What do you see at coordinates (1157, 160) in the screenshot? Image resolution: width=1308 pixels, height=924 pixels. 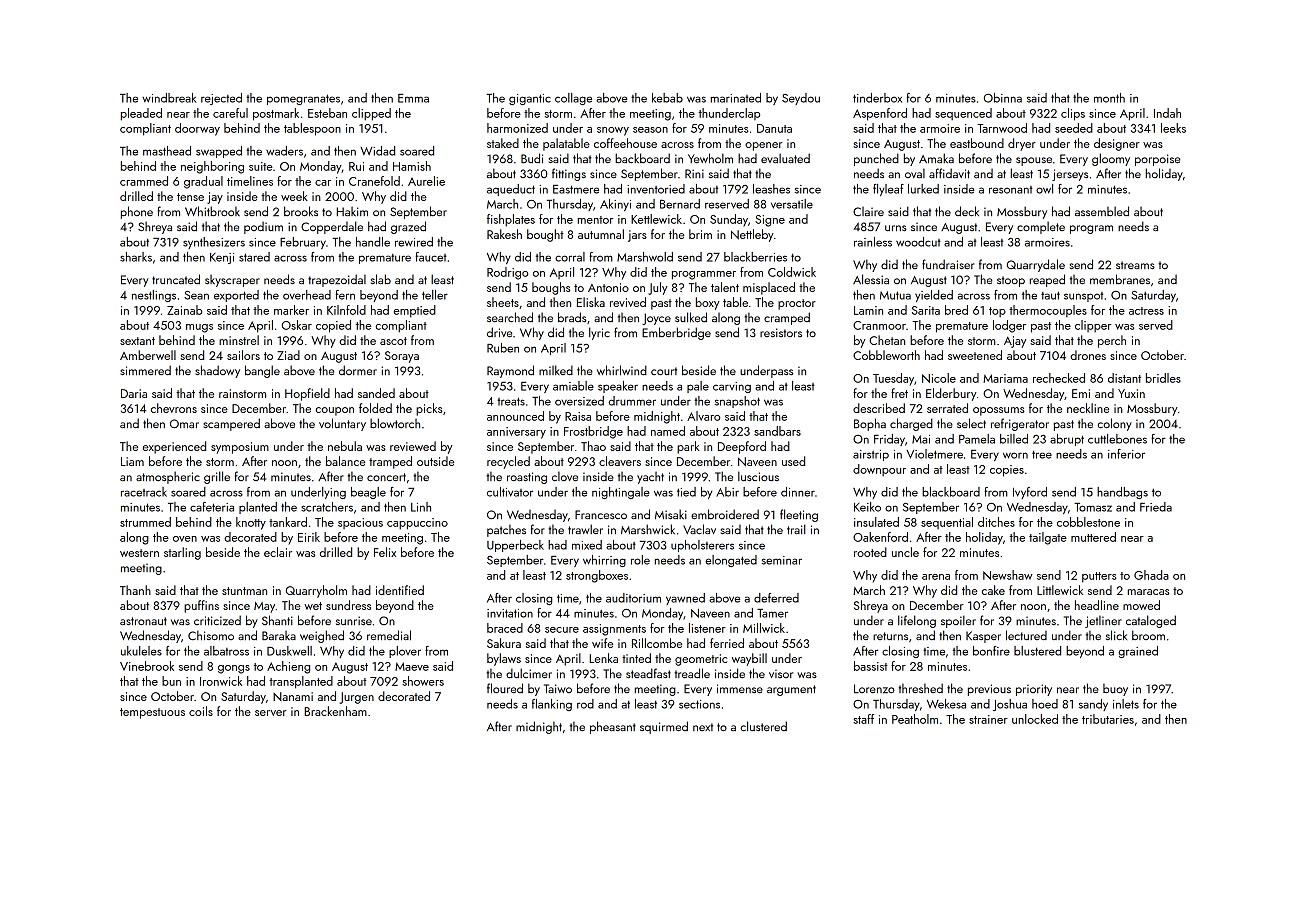 I see `porpoise` at bounding box center [1157, 160].
